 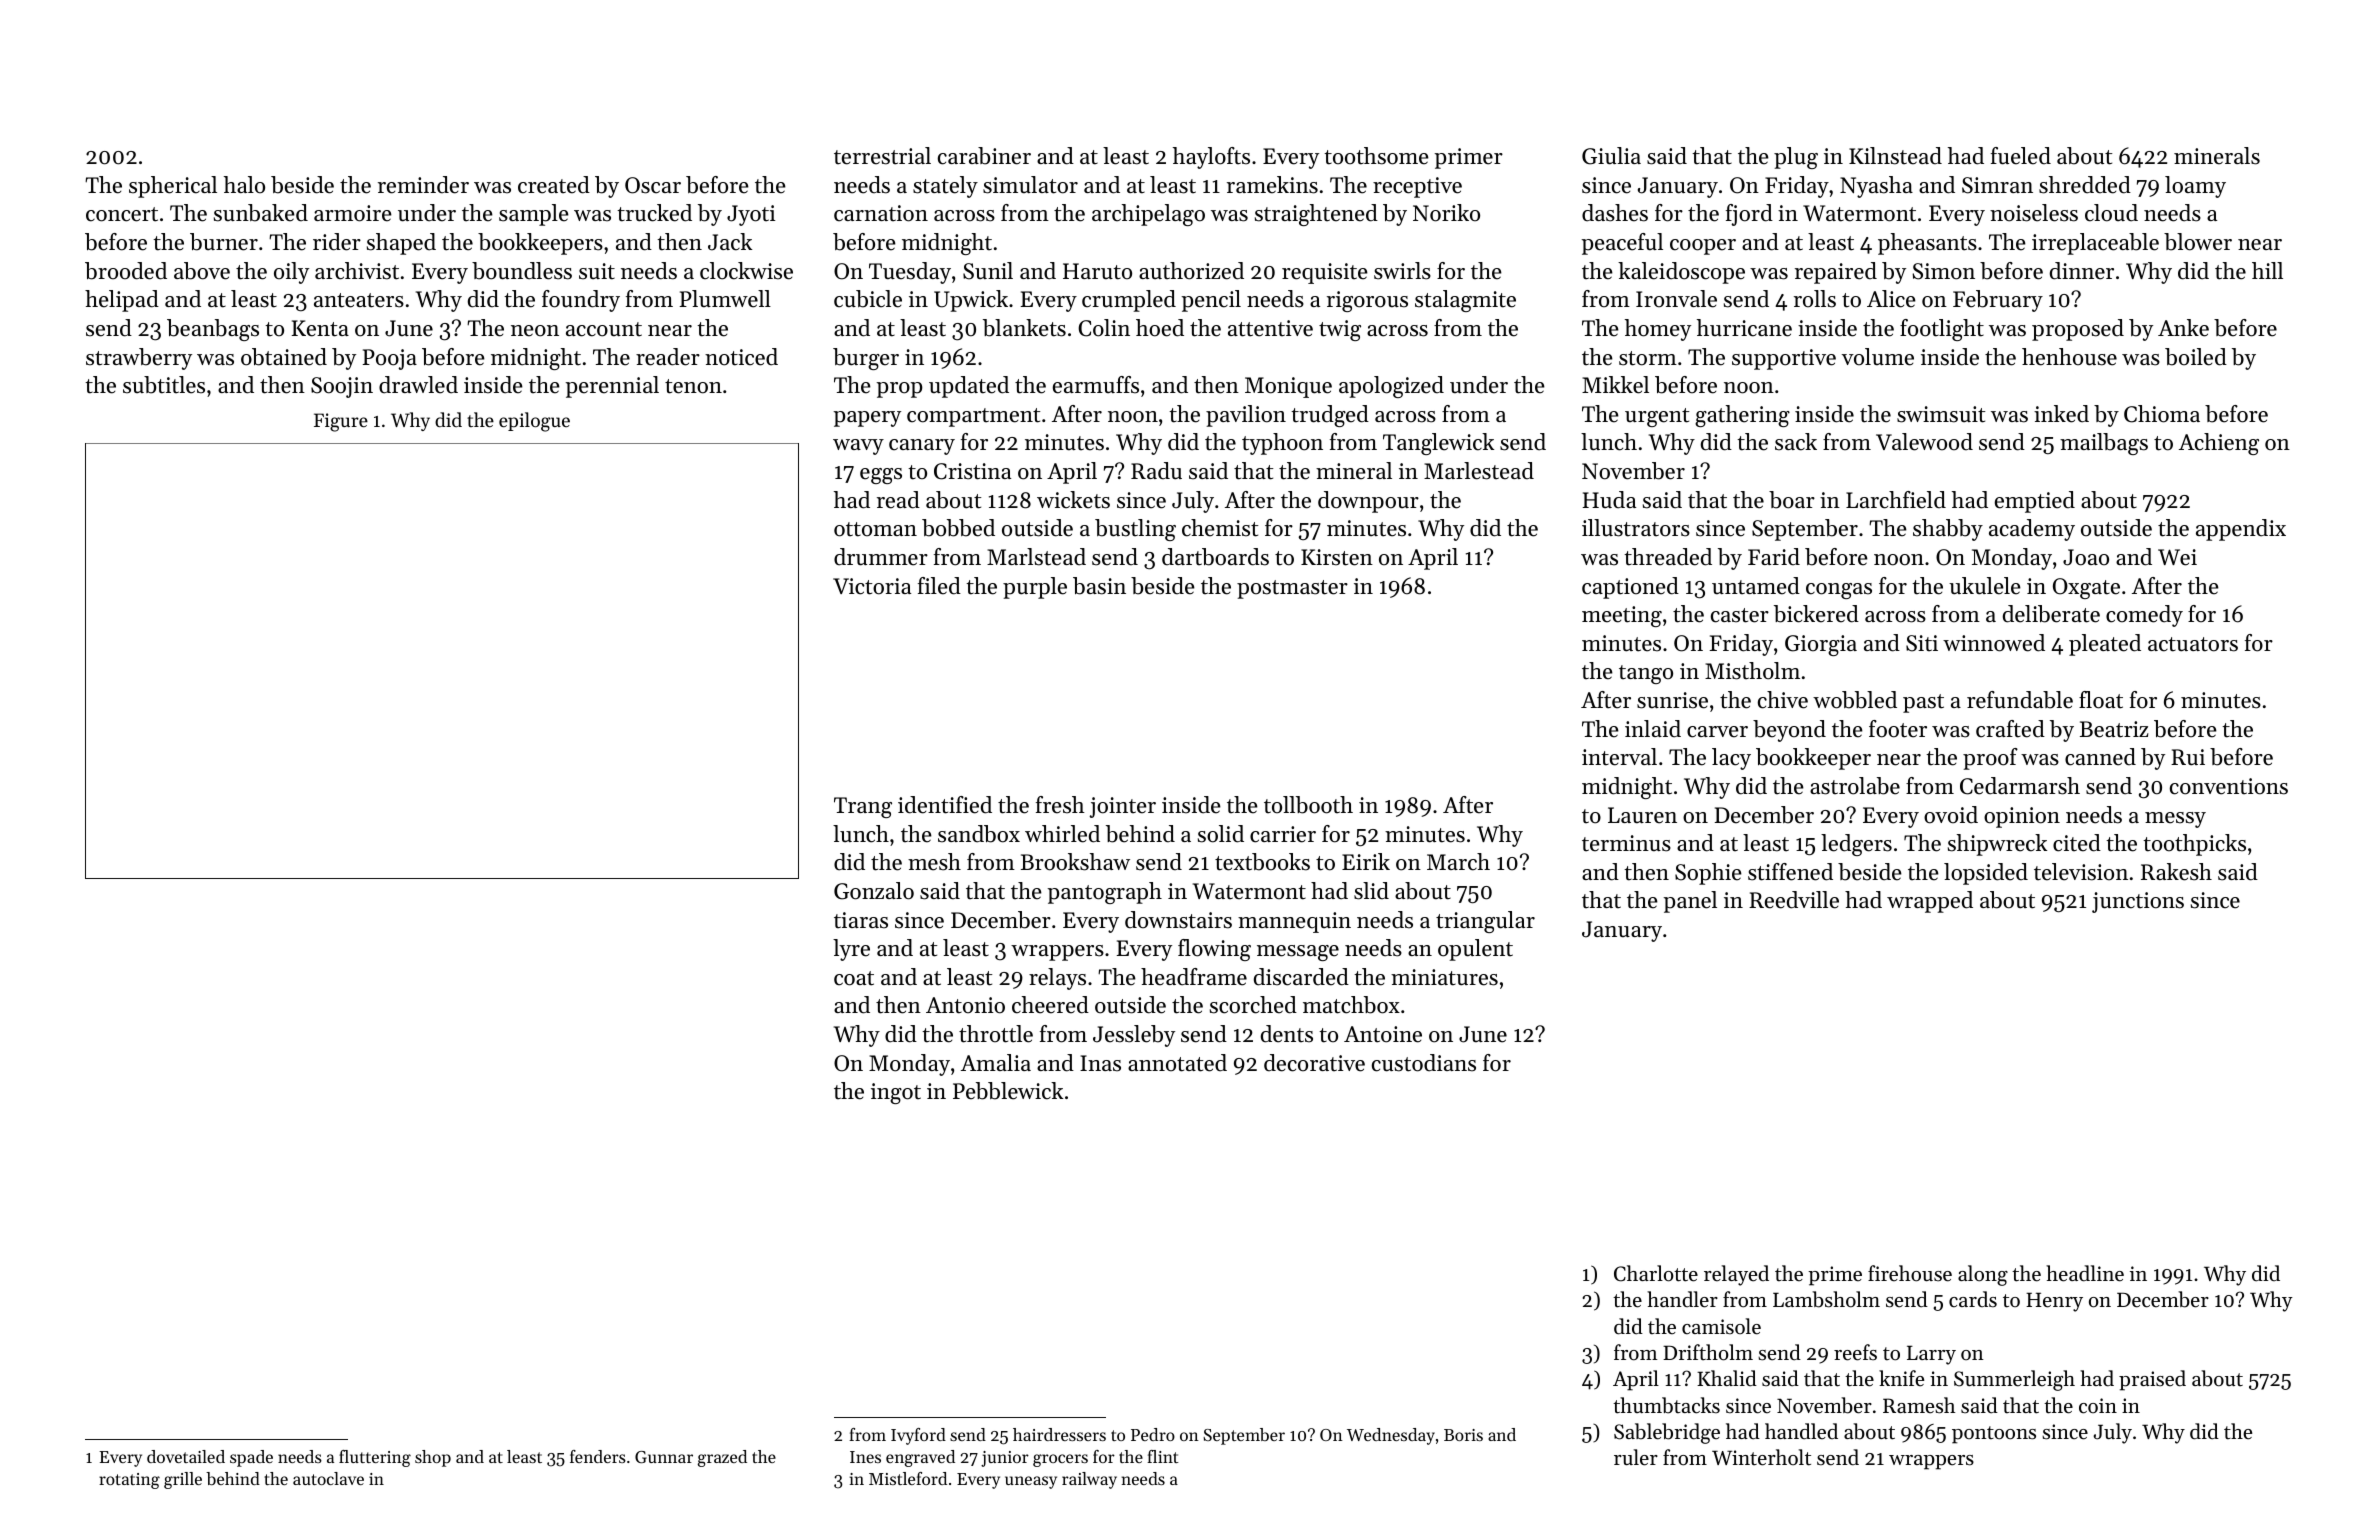 I want to click on custodians, so click(x=1424, y=1063).
